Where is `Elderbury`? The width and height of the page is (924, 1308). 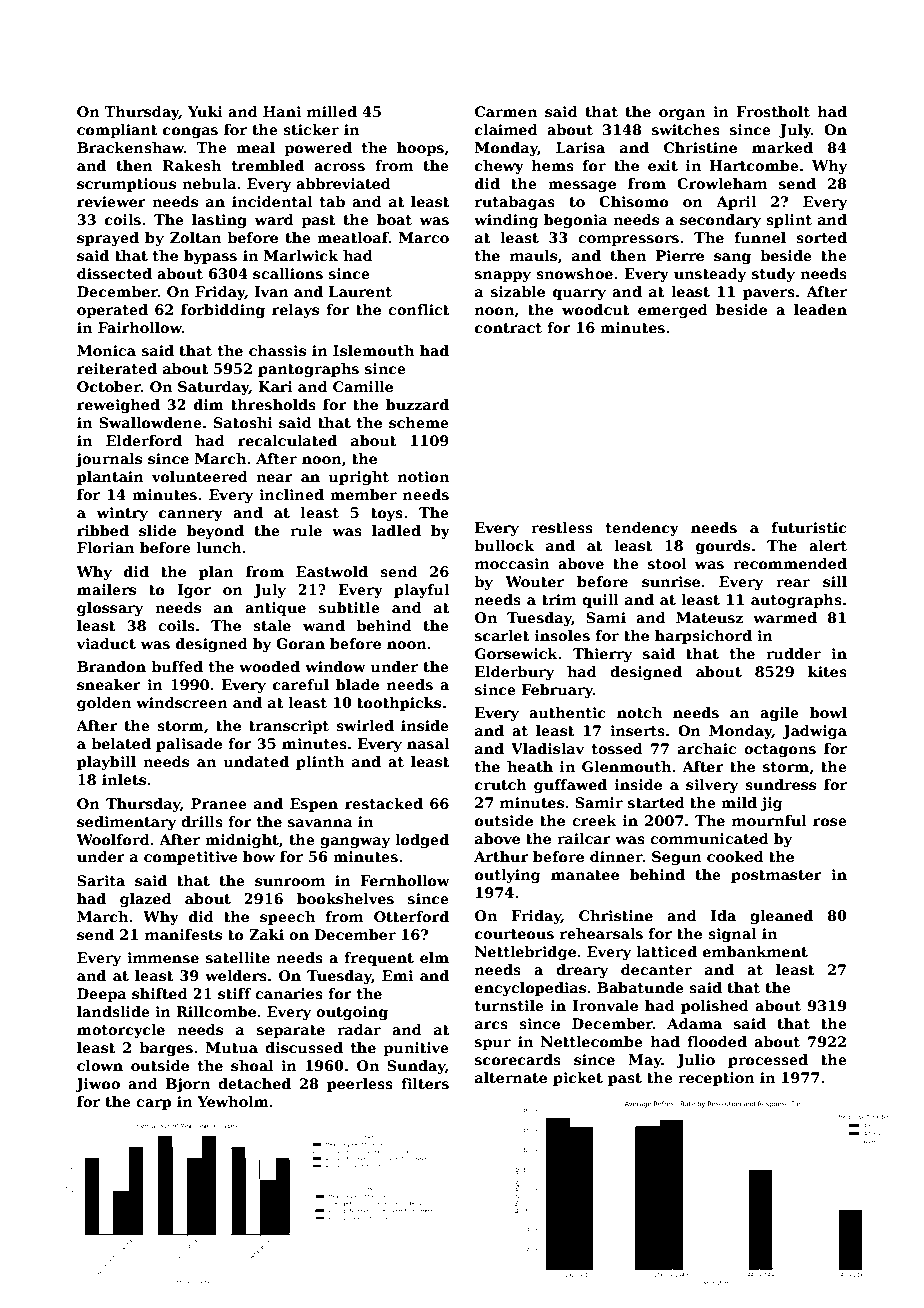
Elderbury is located at coordinates (514, 673).
